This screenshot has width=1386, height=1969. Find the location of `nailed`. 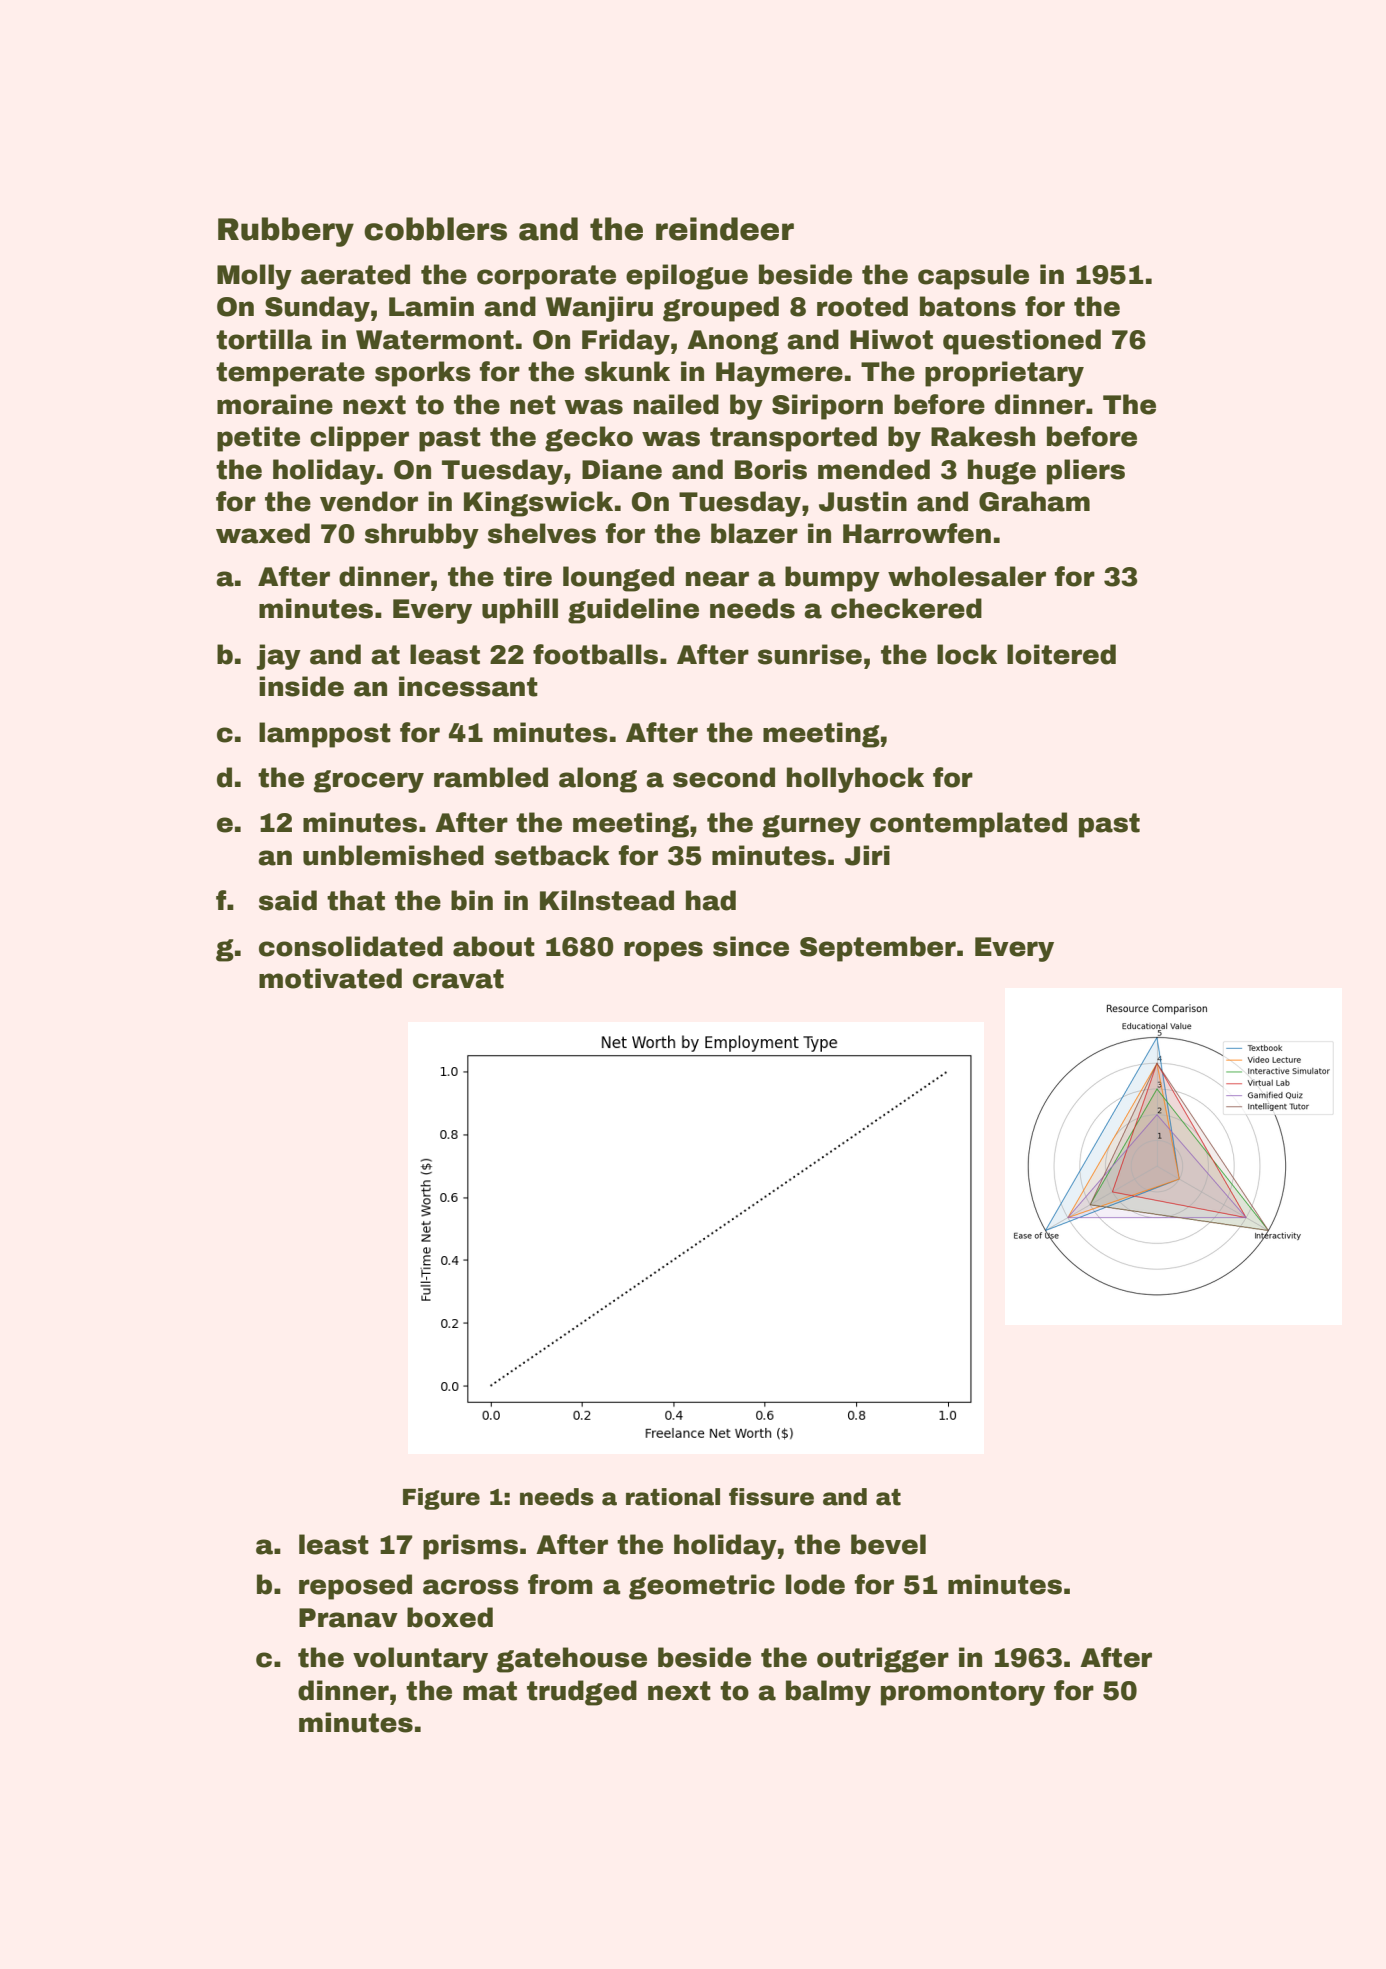

nailed is located at coordinates (676, 404).
